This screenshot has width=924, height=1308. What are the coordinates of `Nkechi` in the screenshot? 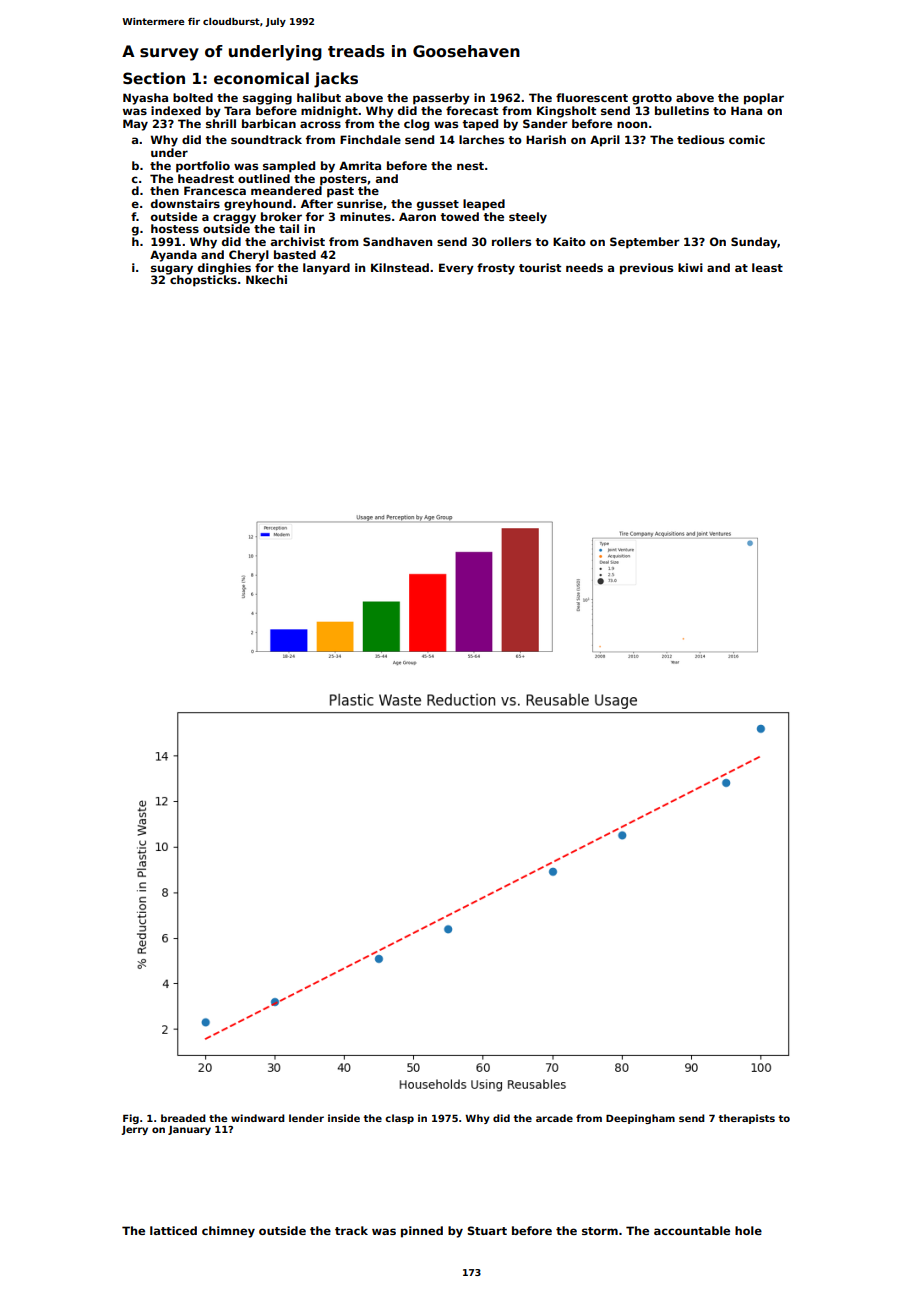 It's located at (266, 279).
